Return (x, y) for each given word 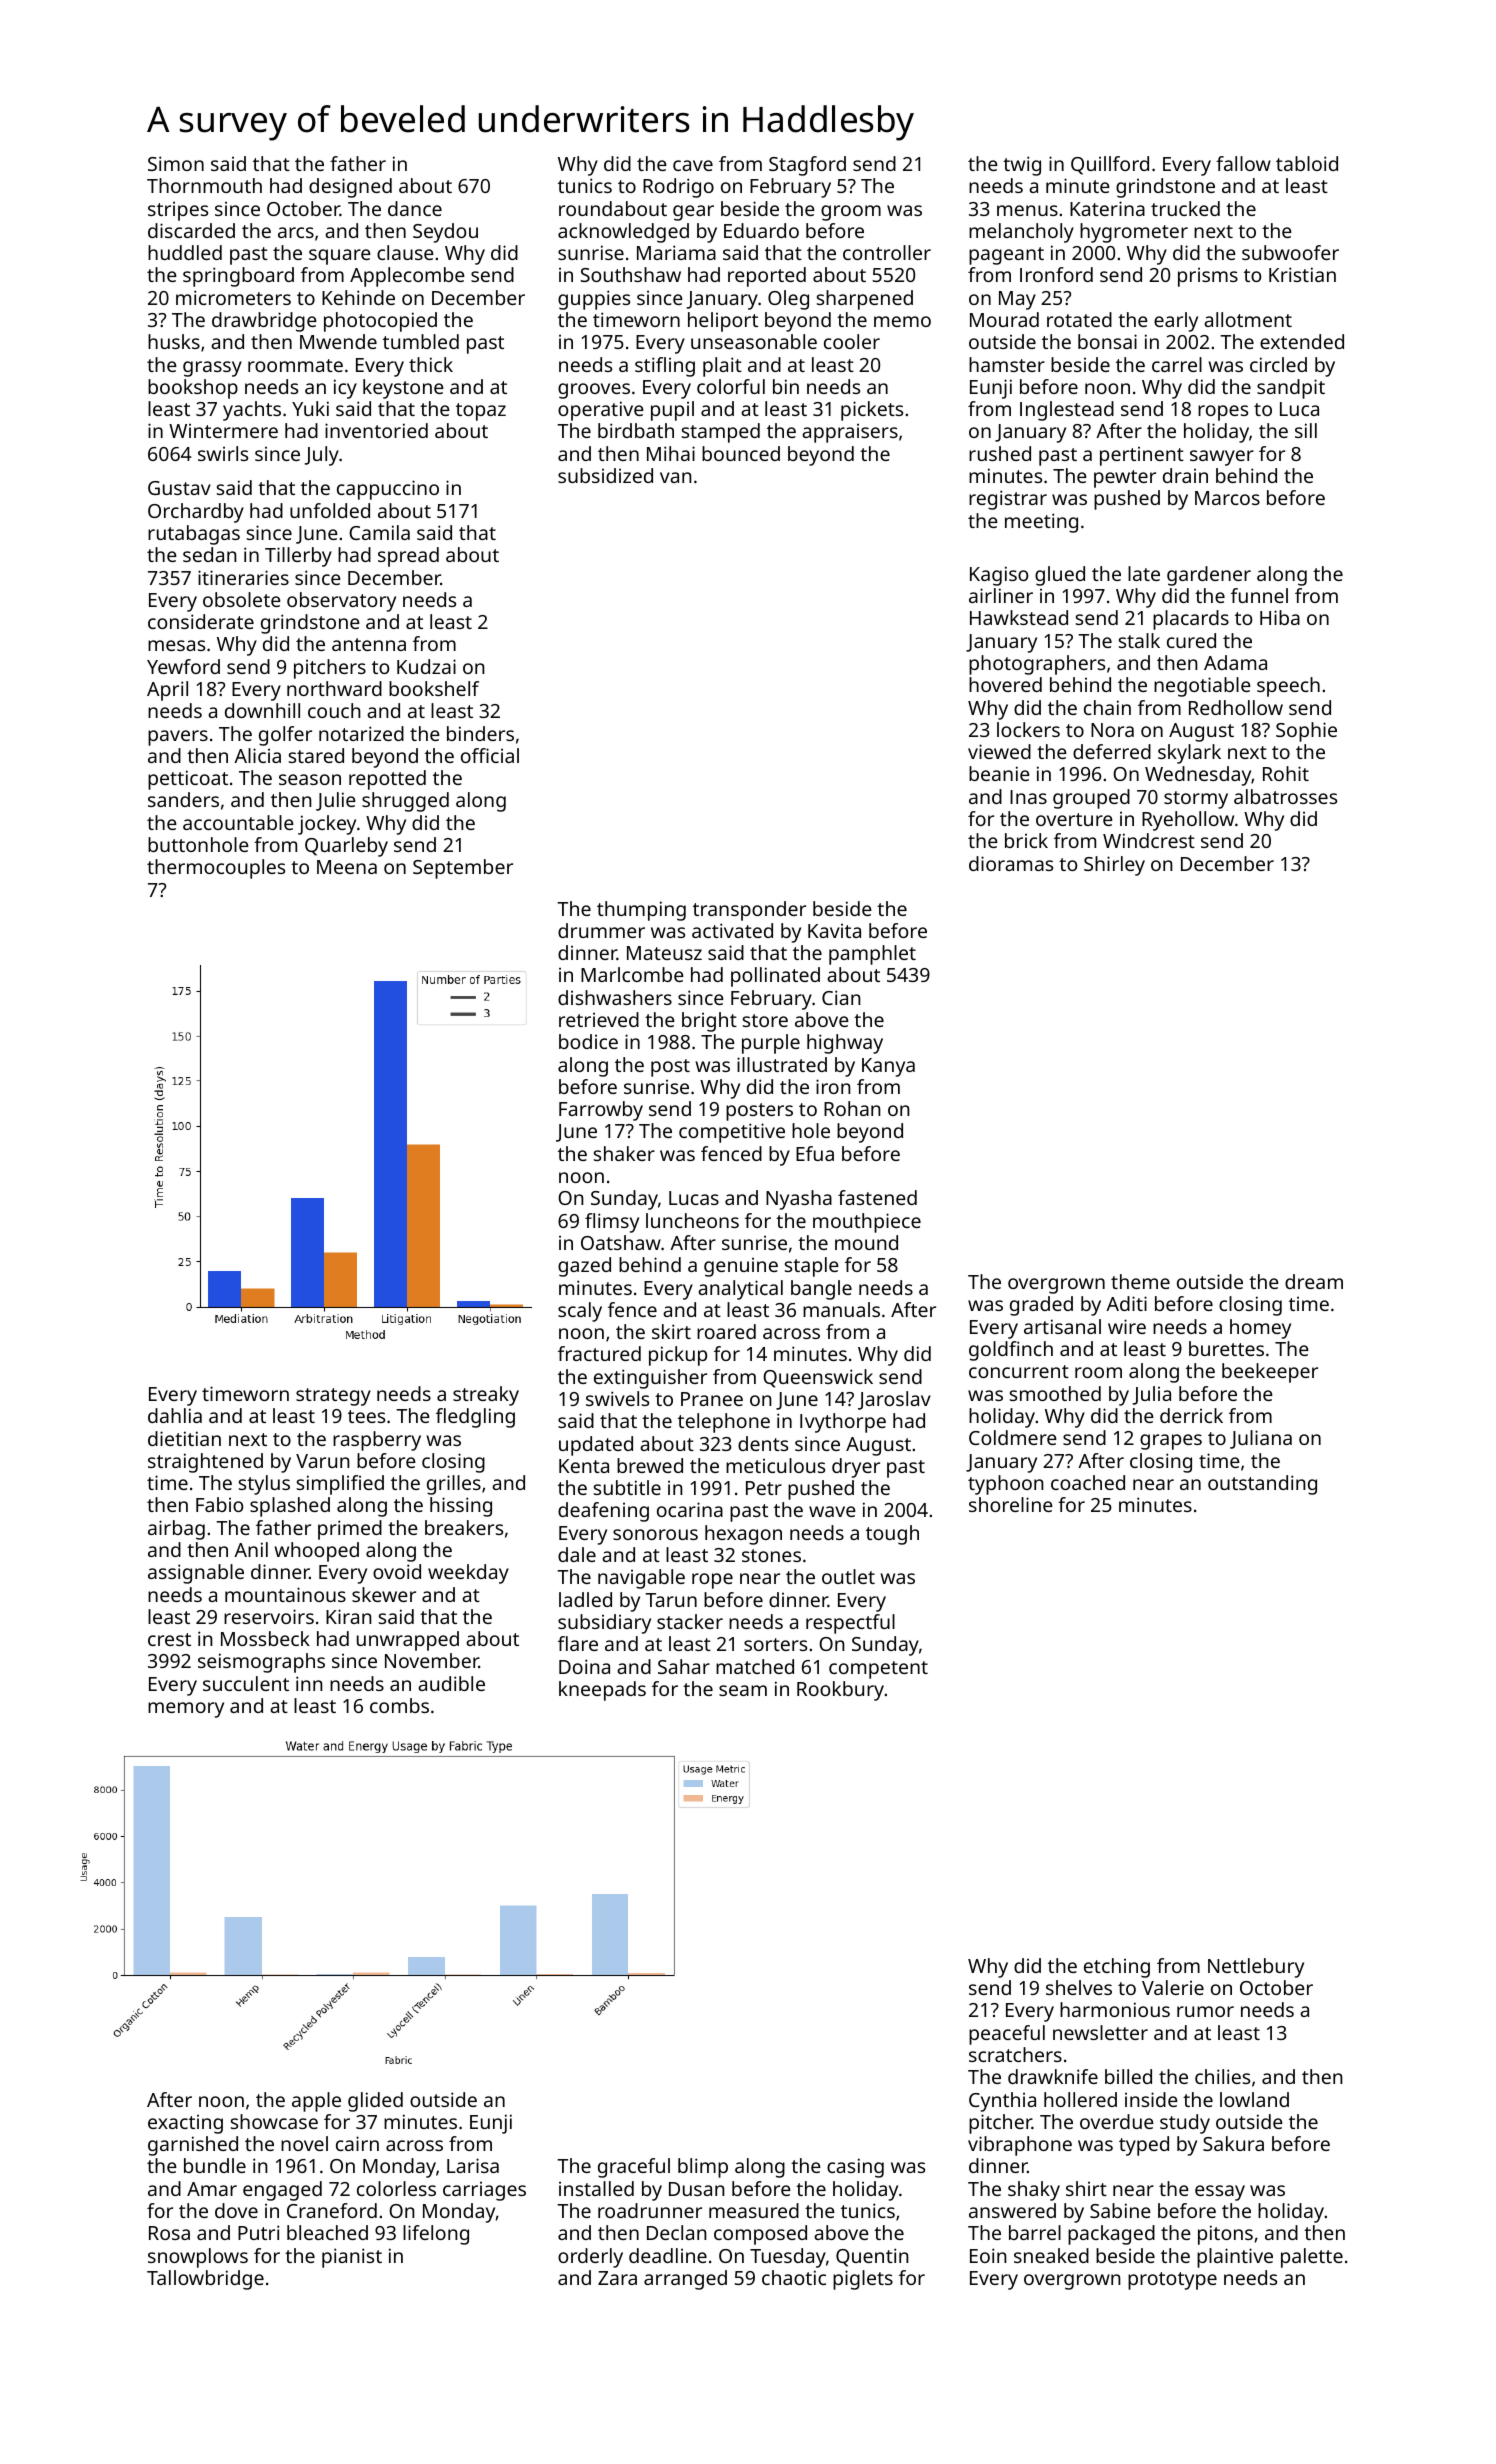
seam (743, 1690)
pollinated (775, 977)
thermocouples (216, 869)
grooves (594, 391)
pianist (352, 2258)
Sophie (1306, 732)
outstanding (1262, 1485)
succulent (246, 1683)
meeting (1041, 523)
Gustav (179, 488)
